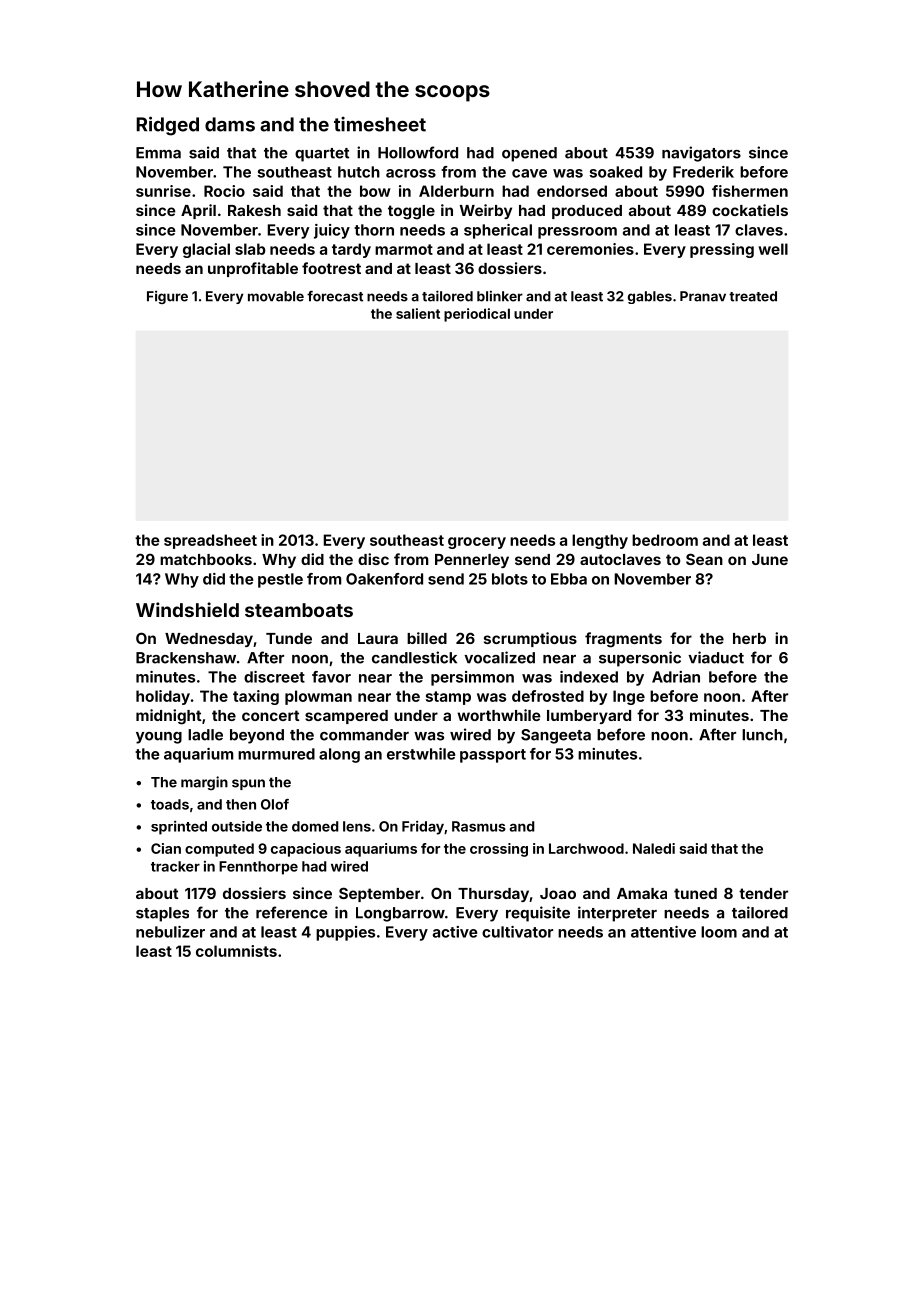  Describe the element at coordinates (650, 297) in the page. I see `gables` at that location.
